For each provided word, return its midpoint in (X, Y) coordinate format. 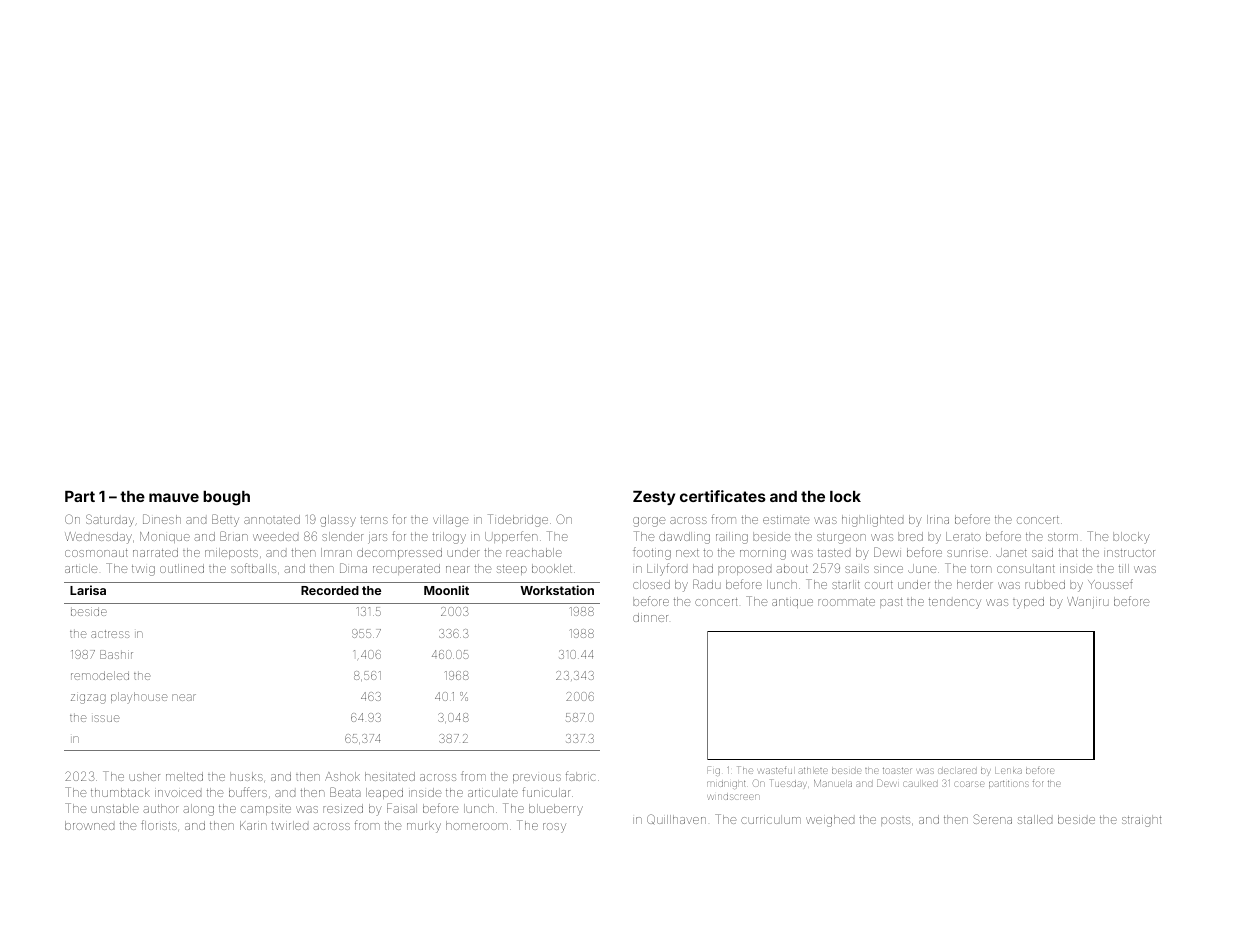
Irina (938, 519)
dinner (650, 617)
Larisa (88, 590)
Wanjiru (1088, 603)
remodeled (100, 675)
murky (424, 827)
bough (226, 498)
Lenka (1008, 771)
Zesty (654, 498)
